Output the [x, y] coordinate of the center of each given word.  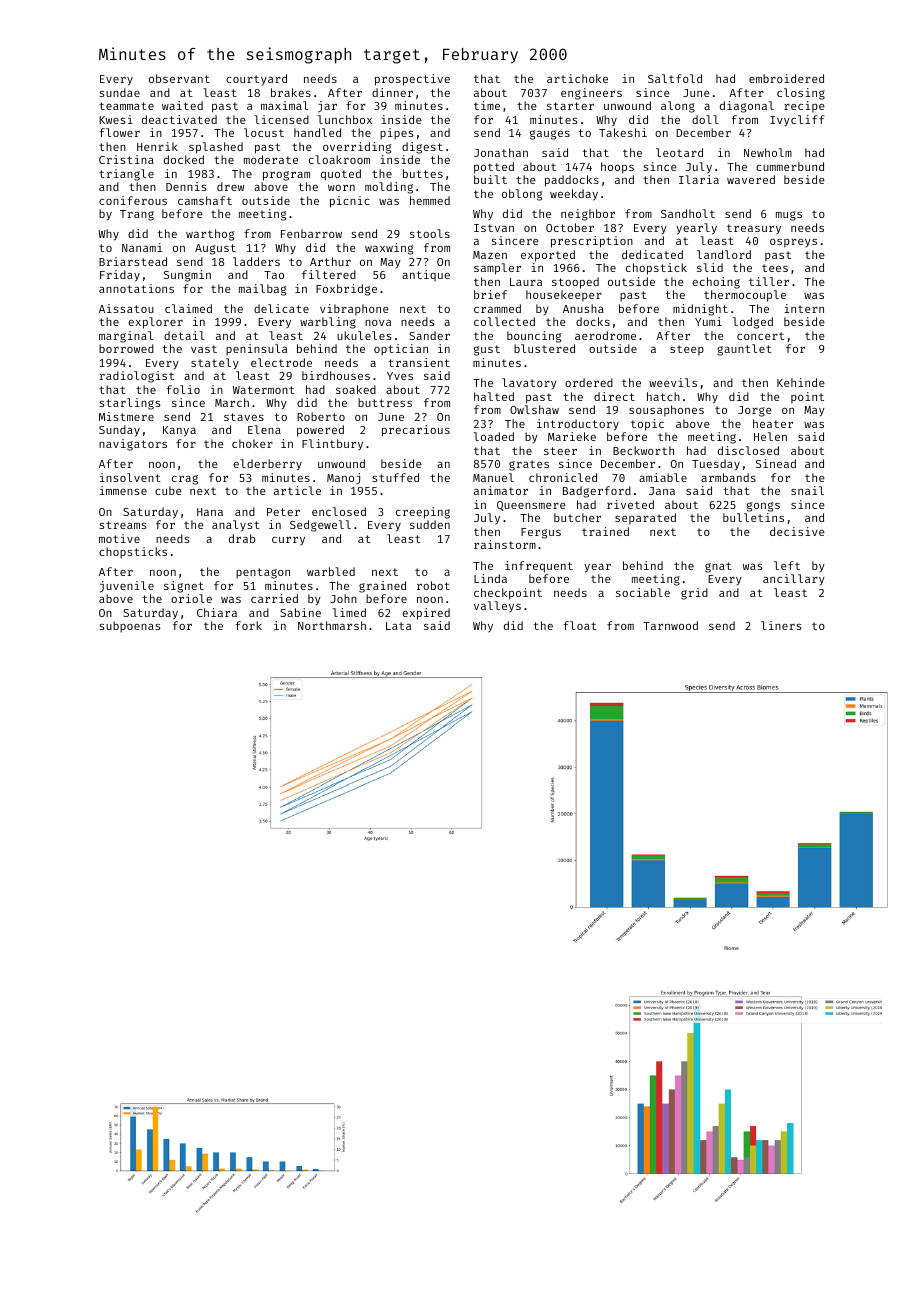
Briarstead [133, 261]
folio [183, 389]
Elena [264, 429]
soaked [356, 389]
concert [760, 336]
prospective [412, 80]
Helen [770, 436]
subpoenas [130, 627]
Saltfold [675, 78]
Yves [400, 376]
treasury [754, 229]
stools [430, 233]
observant [179, 78]
